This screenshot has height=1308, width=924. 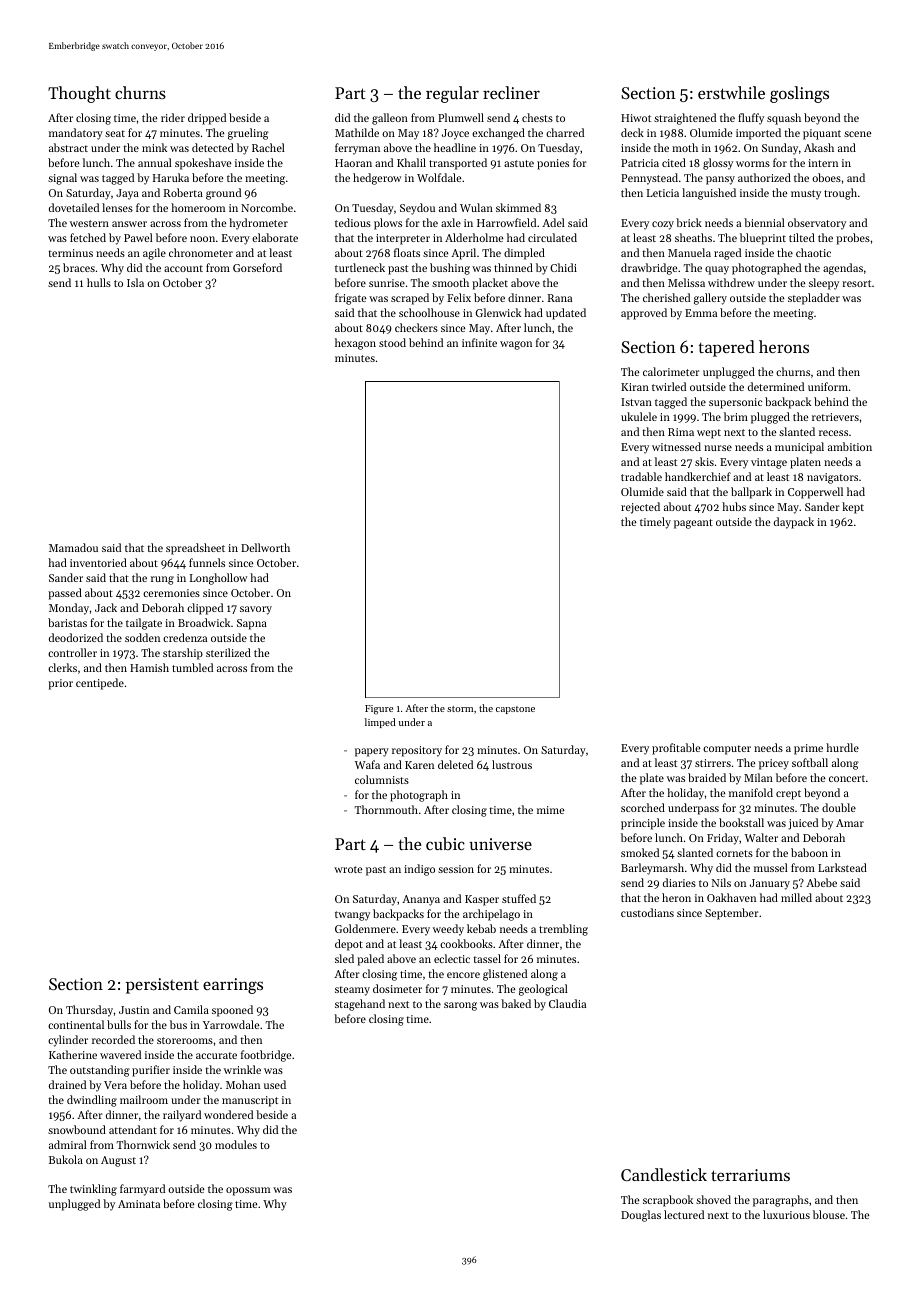 I want to click on stepladder, so click(x=814, y=299).
